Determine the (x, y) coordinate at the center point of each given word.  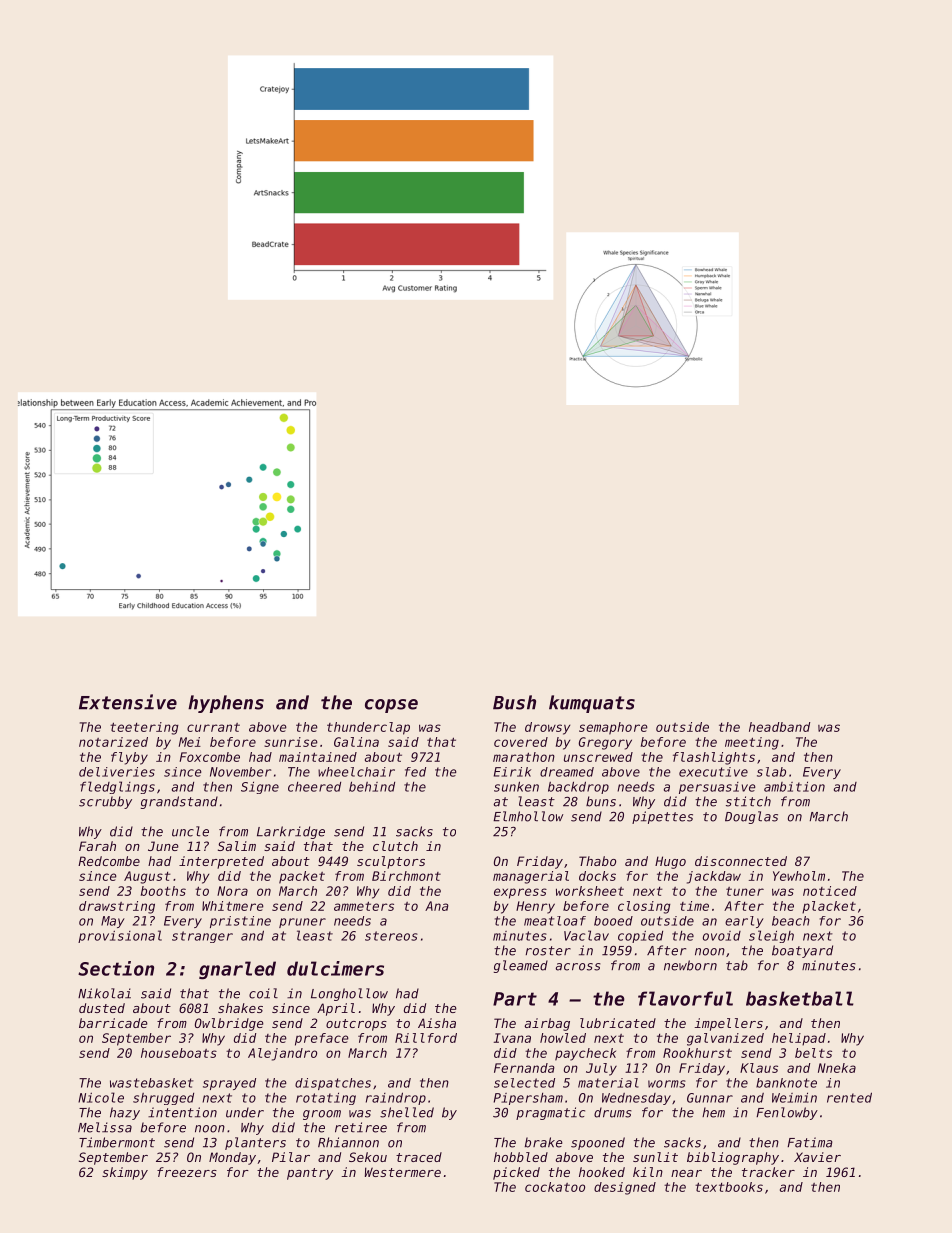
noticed (830, 891)
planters (255, 1143)
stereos (391, 936)
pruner (302, 923)
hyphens (226, 704)
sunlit (655, 1157)
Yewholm (799, 876)
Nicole (101, 1097)
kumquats (592, 704)
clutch (395, 846)
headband (779, 727)
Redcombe (109, 861)
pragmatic (550, 1113)
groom (322, 1115)
